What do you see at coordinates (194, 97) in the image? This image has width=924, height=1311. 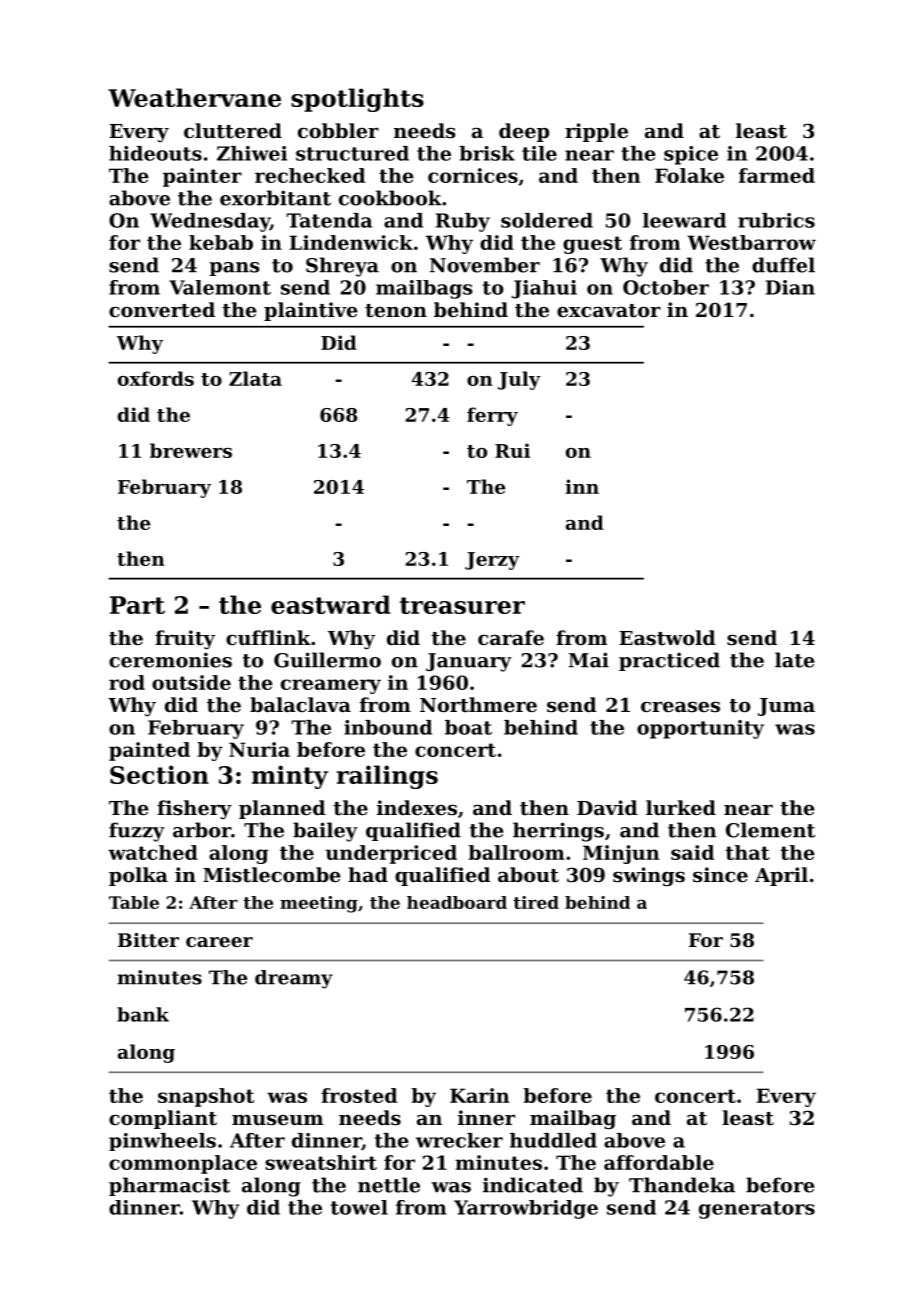 I see `Weathervane` at bounding box center [194, 97].
